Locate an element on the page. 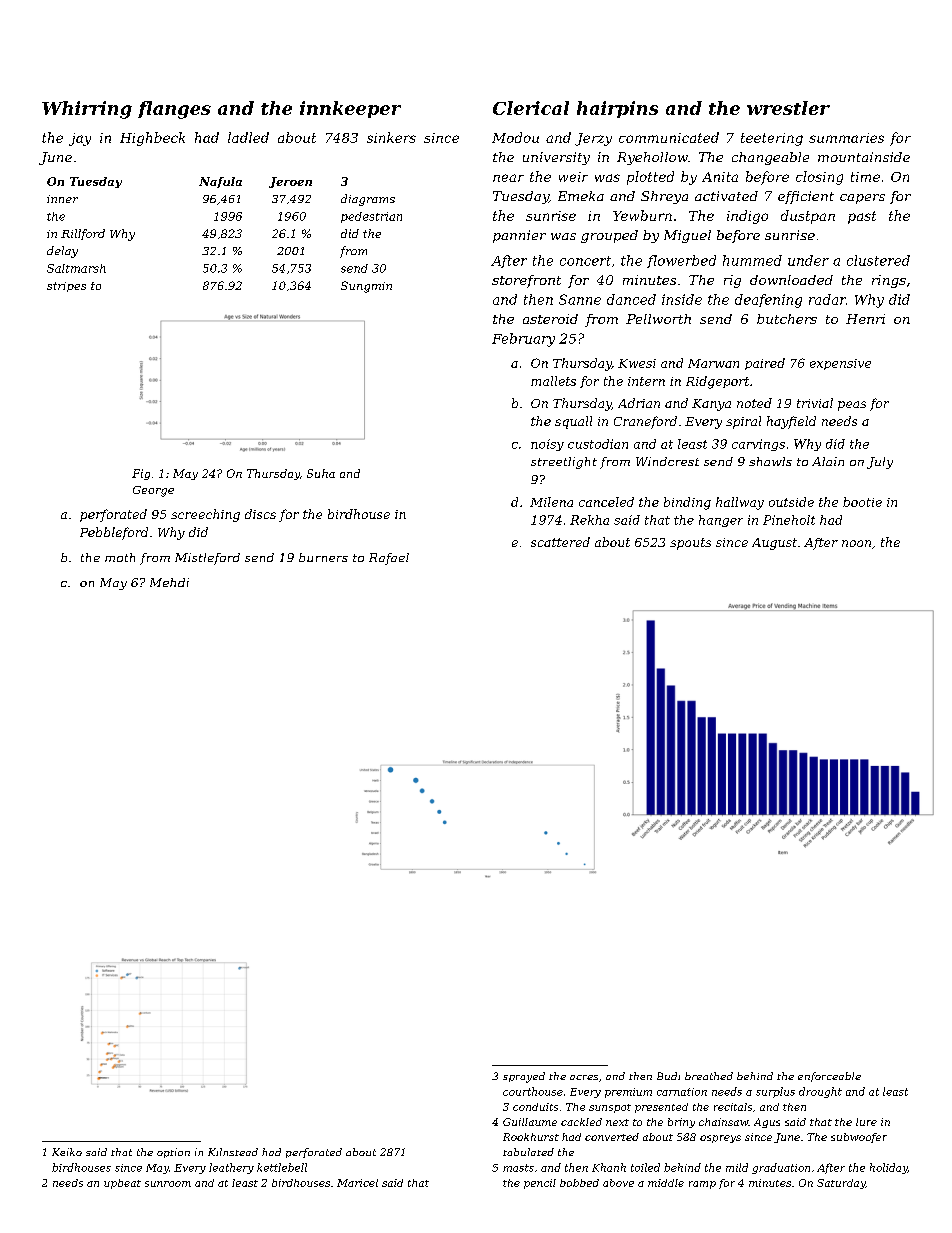 The width and height of the document is (952, 1233). Modou is located at coordinates (515, 137).
